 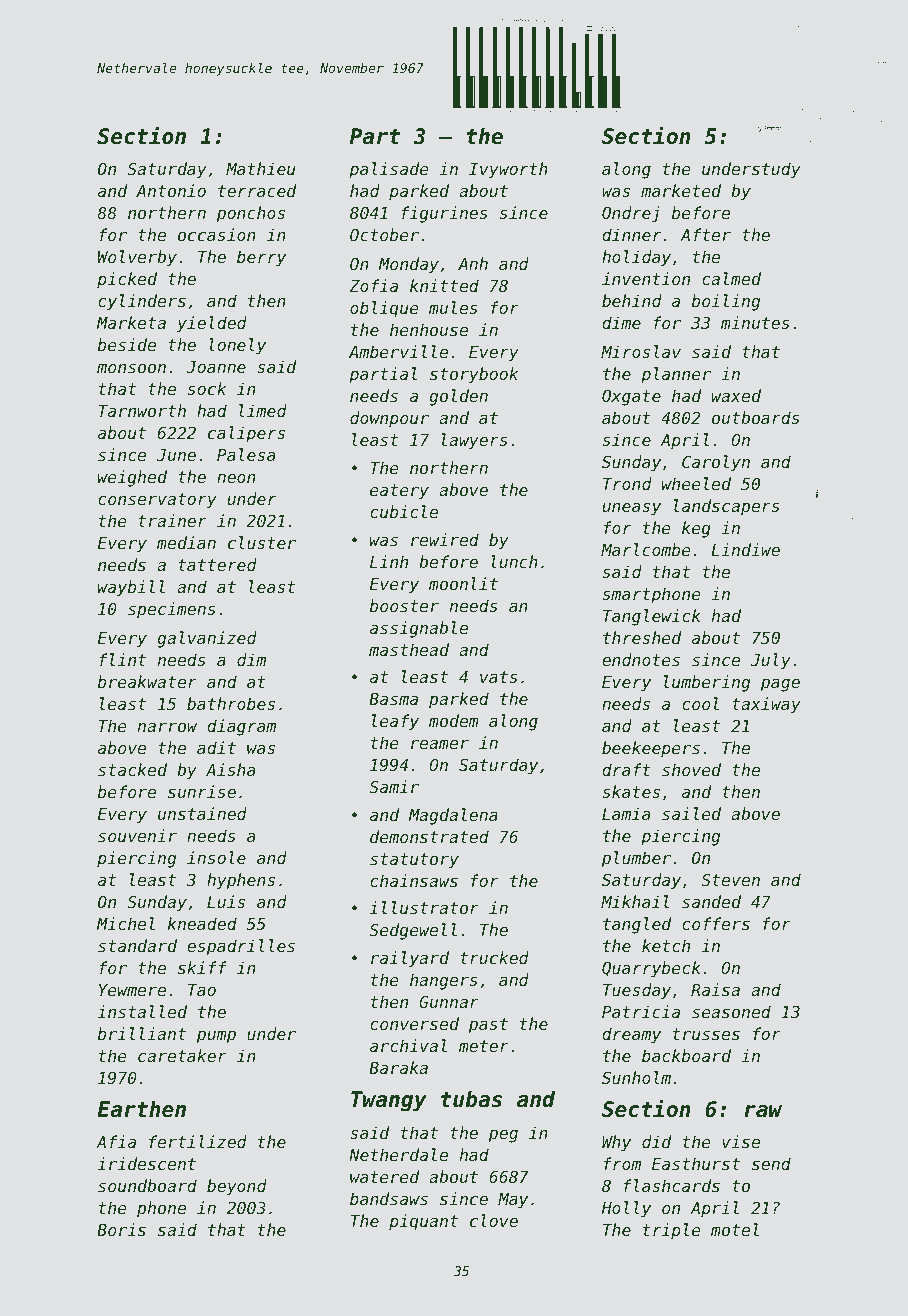 I want to click on Zofia, so click(x=373, y=285).
